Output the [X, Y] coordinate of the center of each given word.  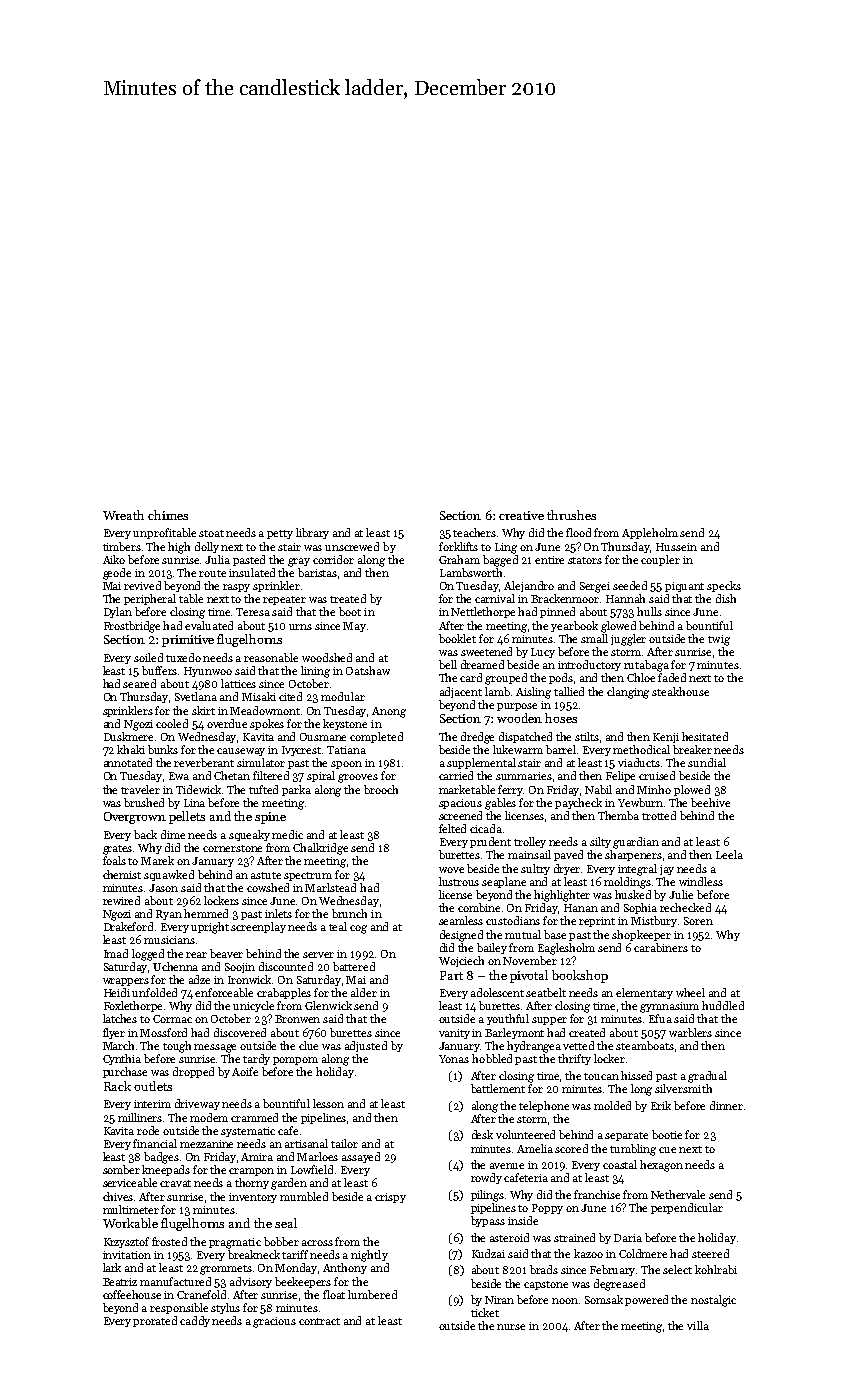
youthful [508, 1019]
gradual [707, 1077]
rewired [121, 900]
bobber [281, 1241]
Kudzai [488, 1253]
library [312, 533]
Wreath [123, 515]
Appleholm [650, 533]
